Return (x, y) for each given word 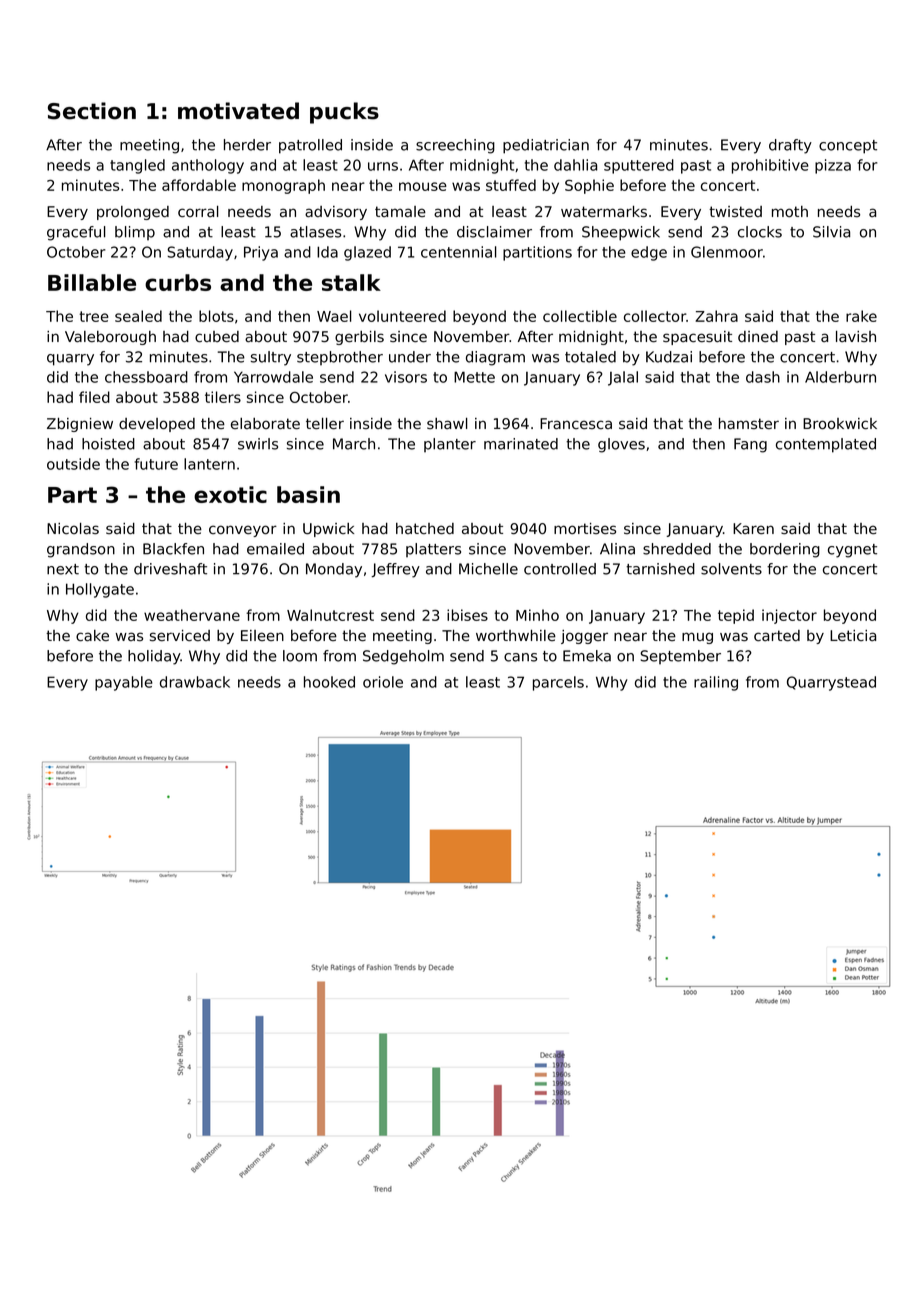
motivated (238, 111)
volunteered (402, 316)
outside (73, 464)
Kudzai (669, 357)
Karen (753, 528)
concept (848, 147)
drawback (195, 682)
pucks (344, 113)
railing (716, 683)
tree (94, 316)
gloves (621, 445)
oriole (383, 682)
